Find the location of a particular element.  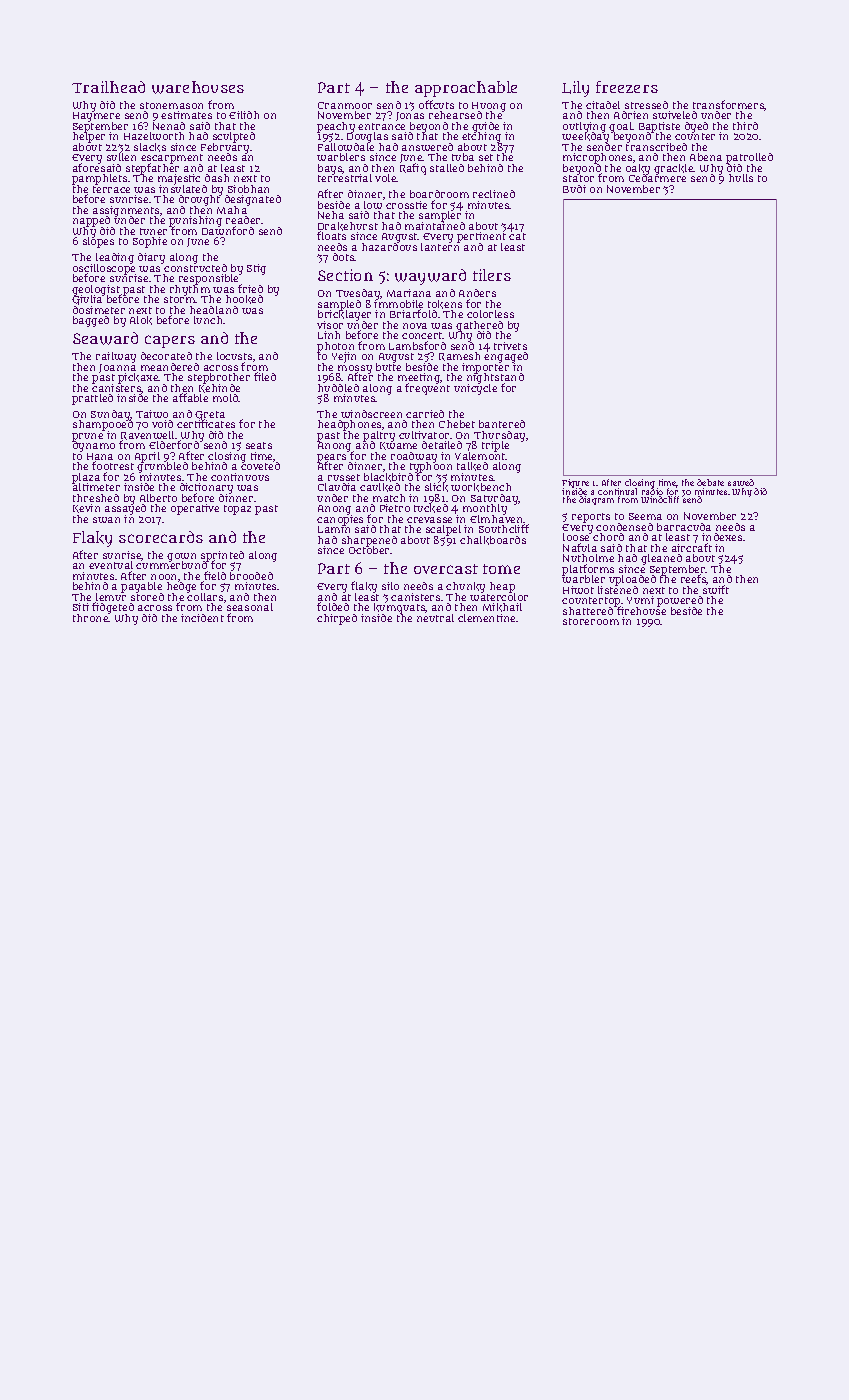

grumbled is located at coordinates (162, 468).
